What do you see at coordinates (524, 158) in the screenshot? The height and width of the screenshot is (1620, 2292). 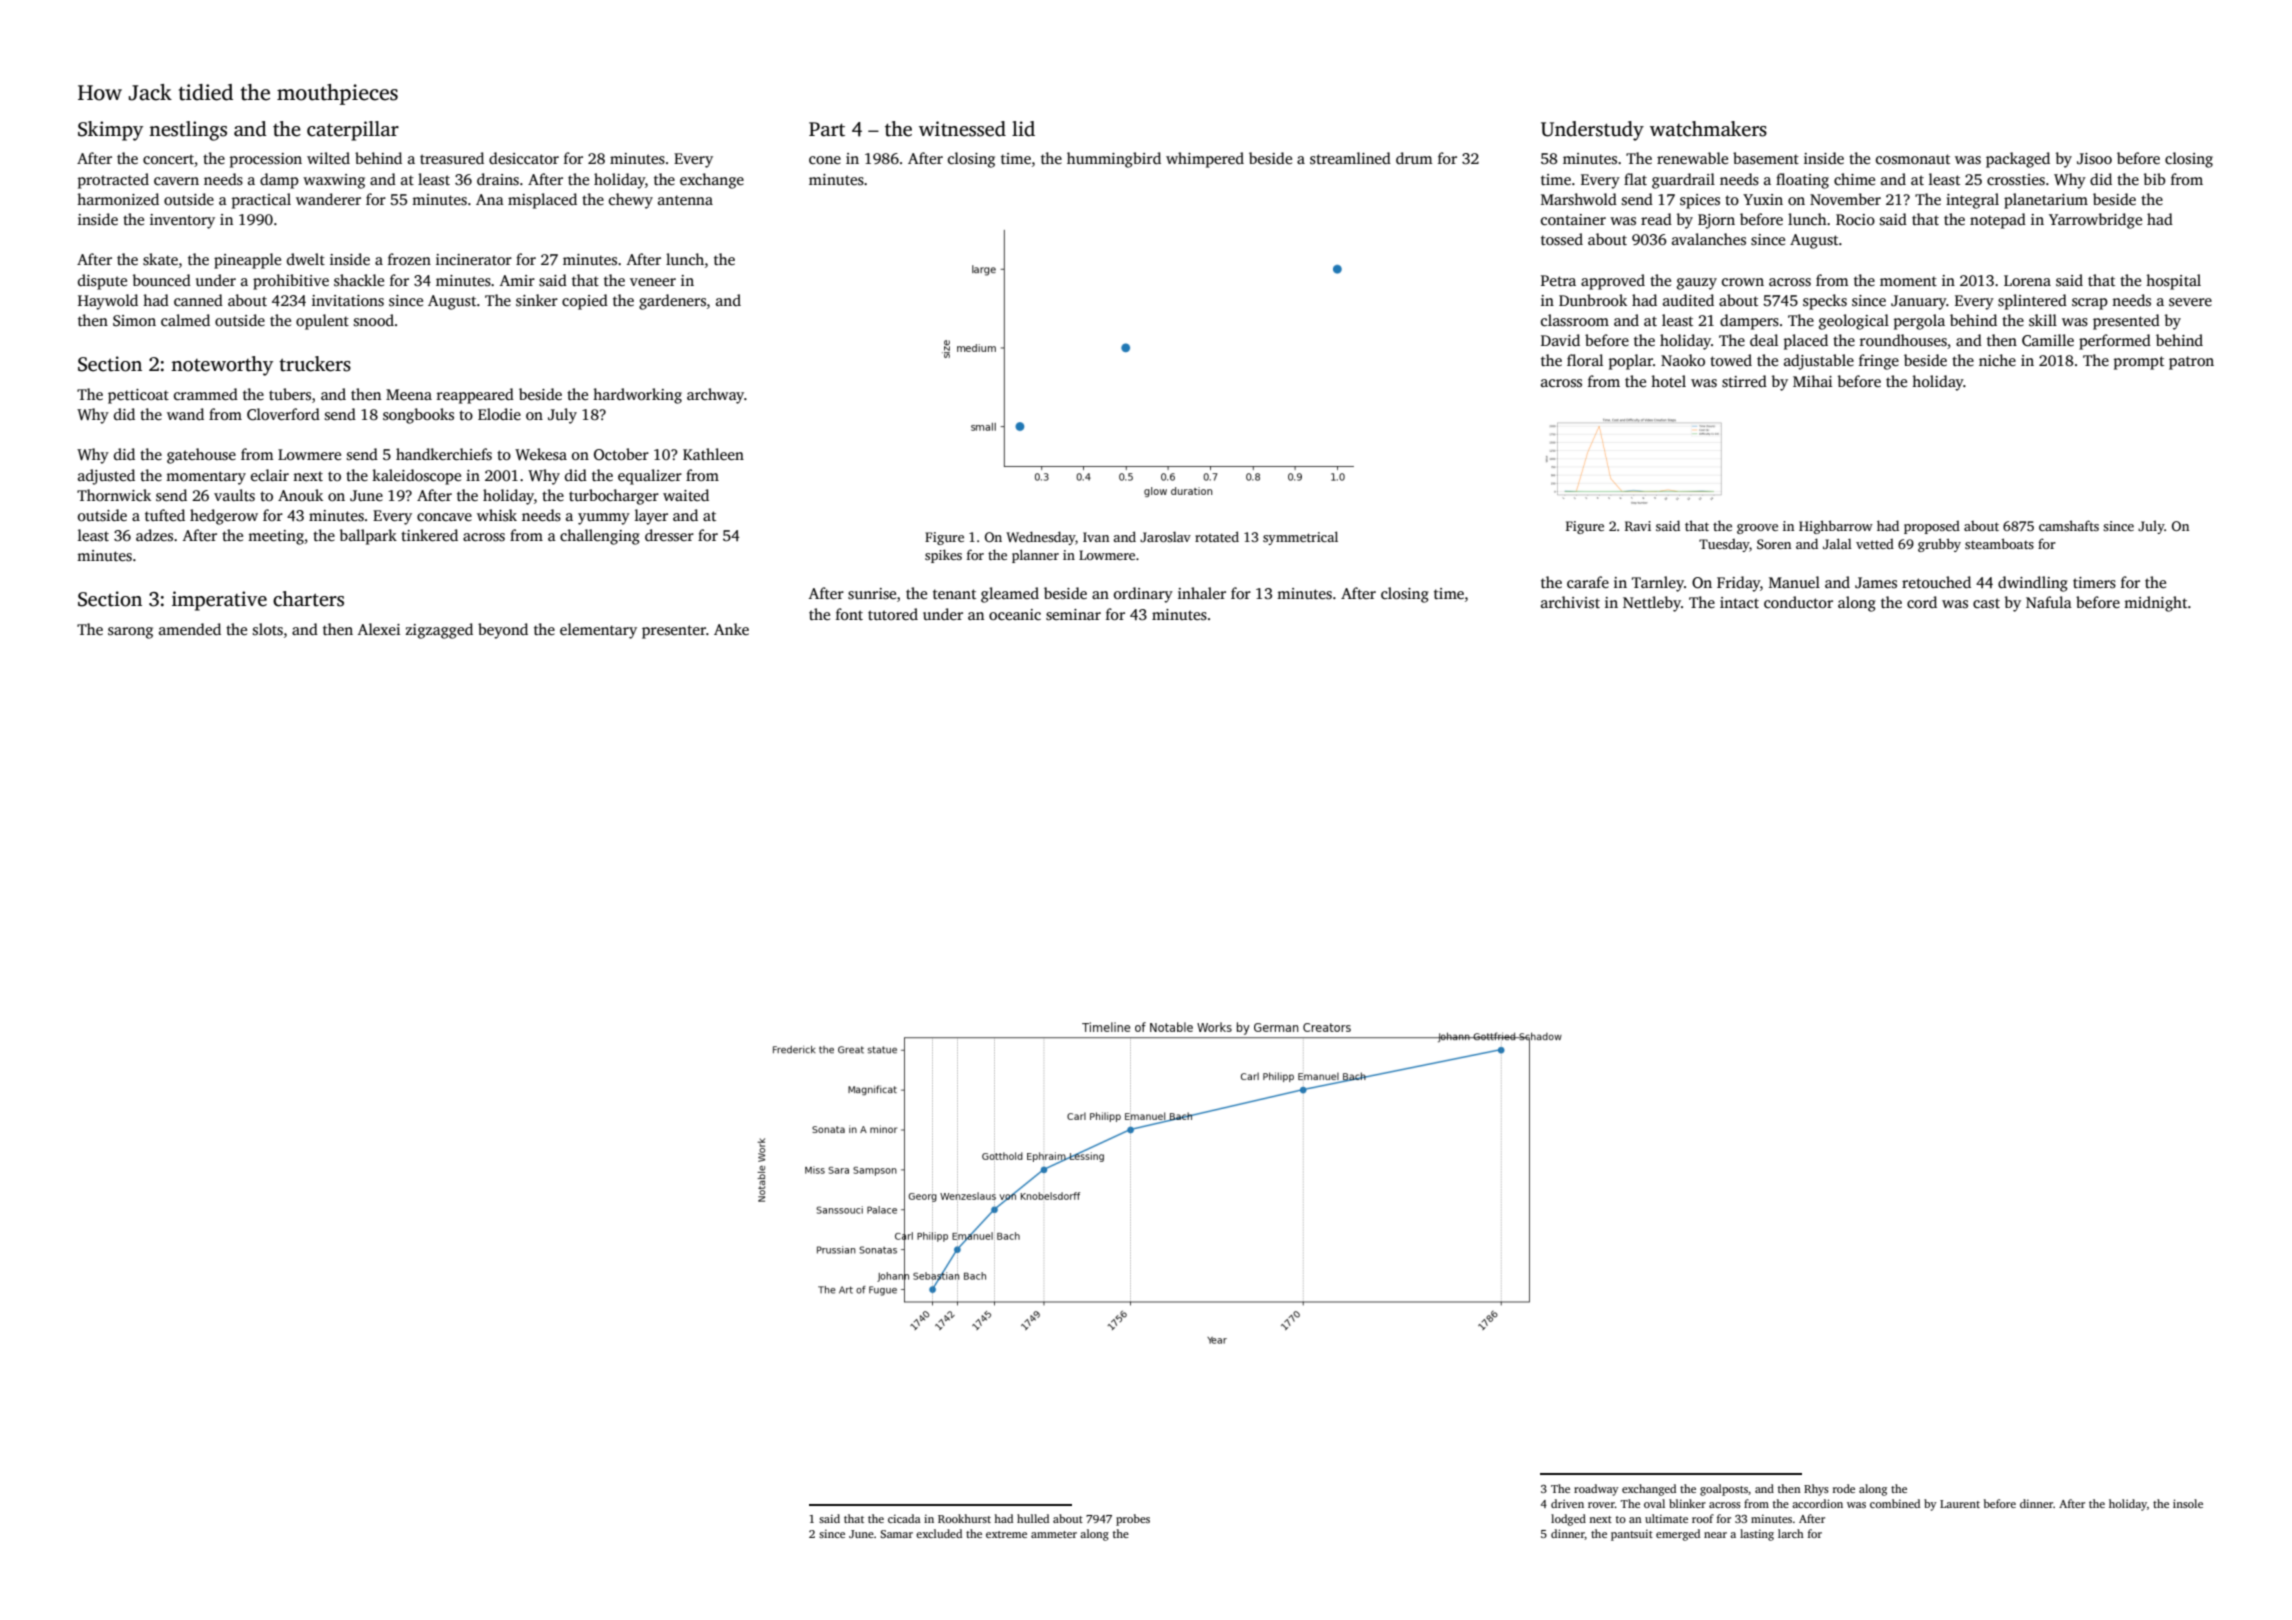 I see `desiccator` at bounding box center [524, 158].
